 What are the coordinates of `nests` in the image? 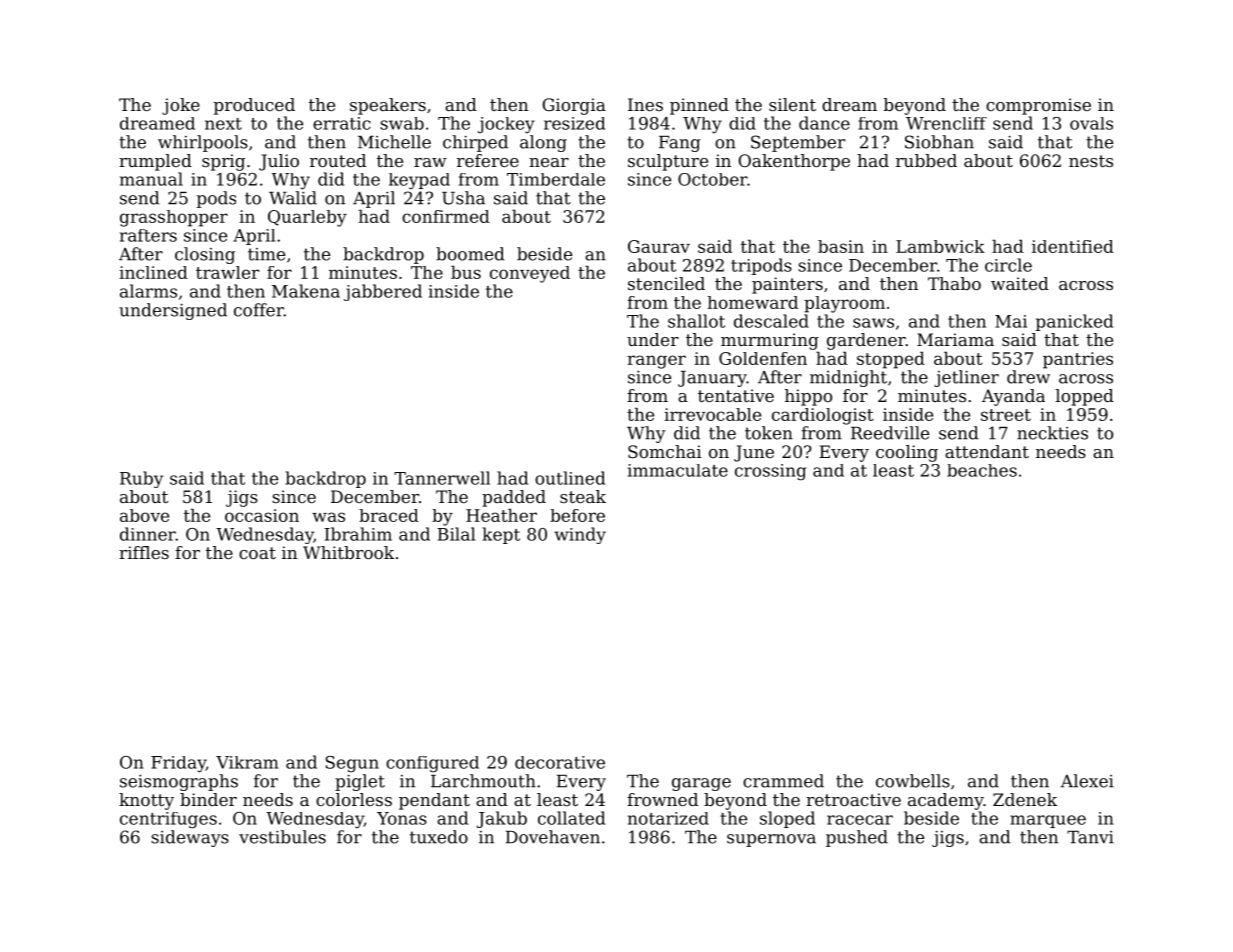 It's located at (1091, 161).
